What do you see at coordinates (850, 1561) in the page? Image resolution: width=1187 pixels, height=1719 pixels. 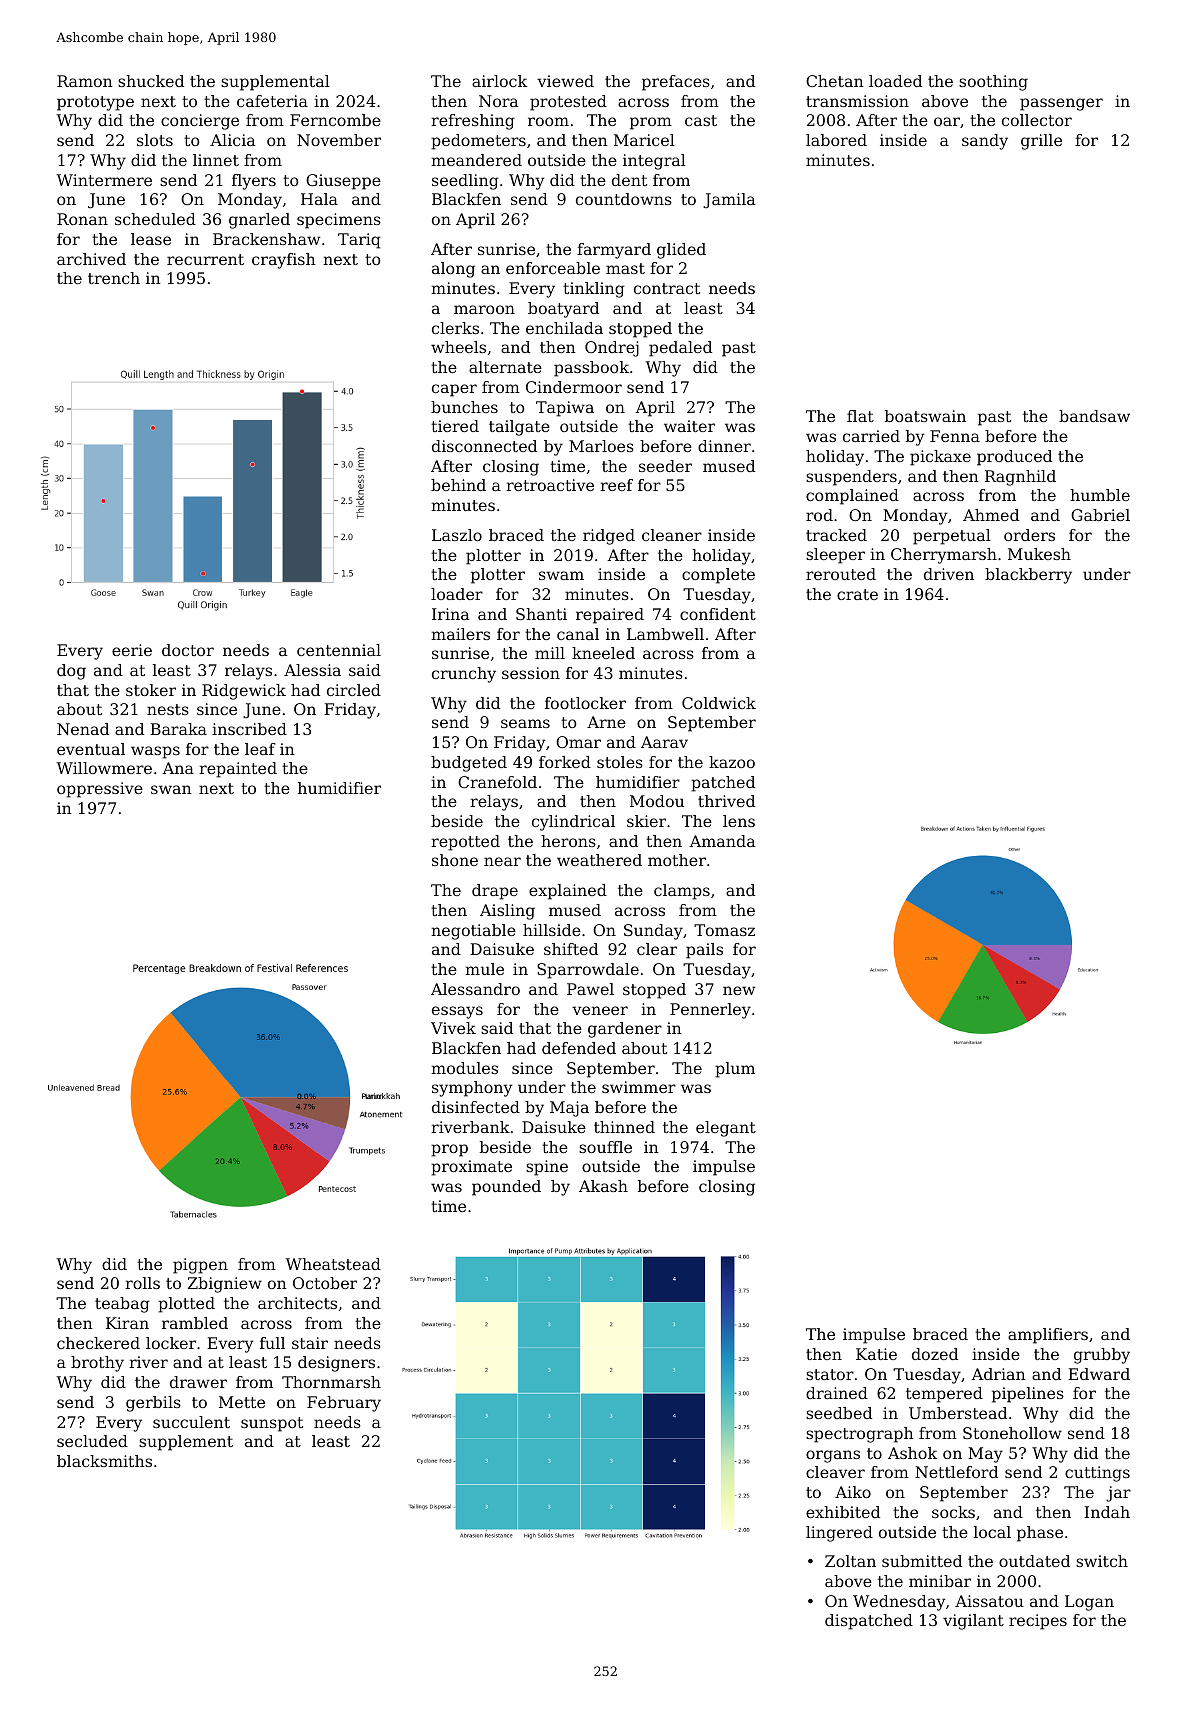 I see `Zoltan` at bounding box center [850, 1561].
